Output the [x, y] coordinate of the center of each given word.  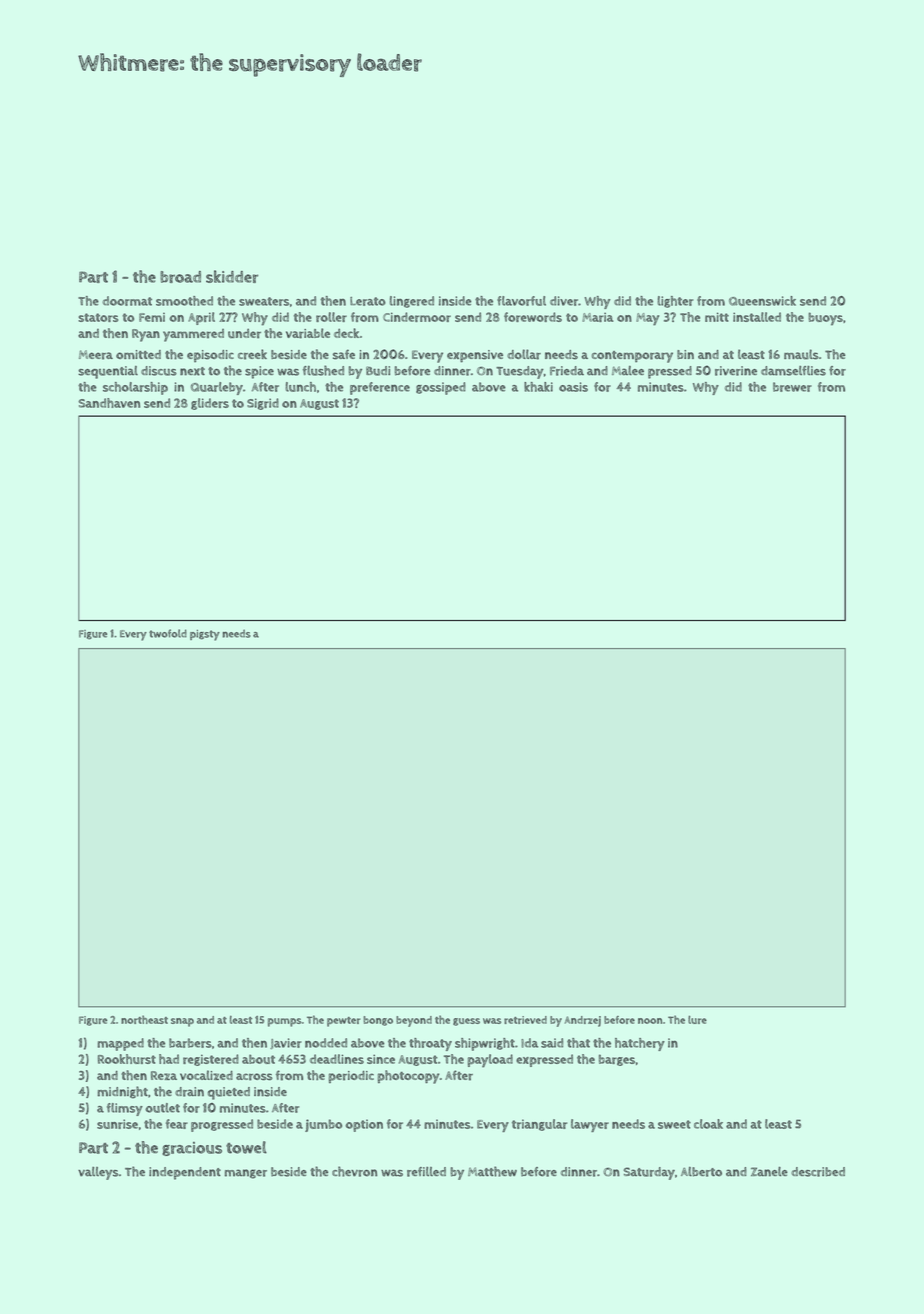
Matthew [492, 1171]
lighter [675, 302]
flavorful [521, 301]
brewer [792, 387]
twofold [168, 633]
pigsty [205, 635]
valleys [98, 1173]
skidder [232, 276]
